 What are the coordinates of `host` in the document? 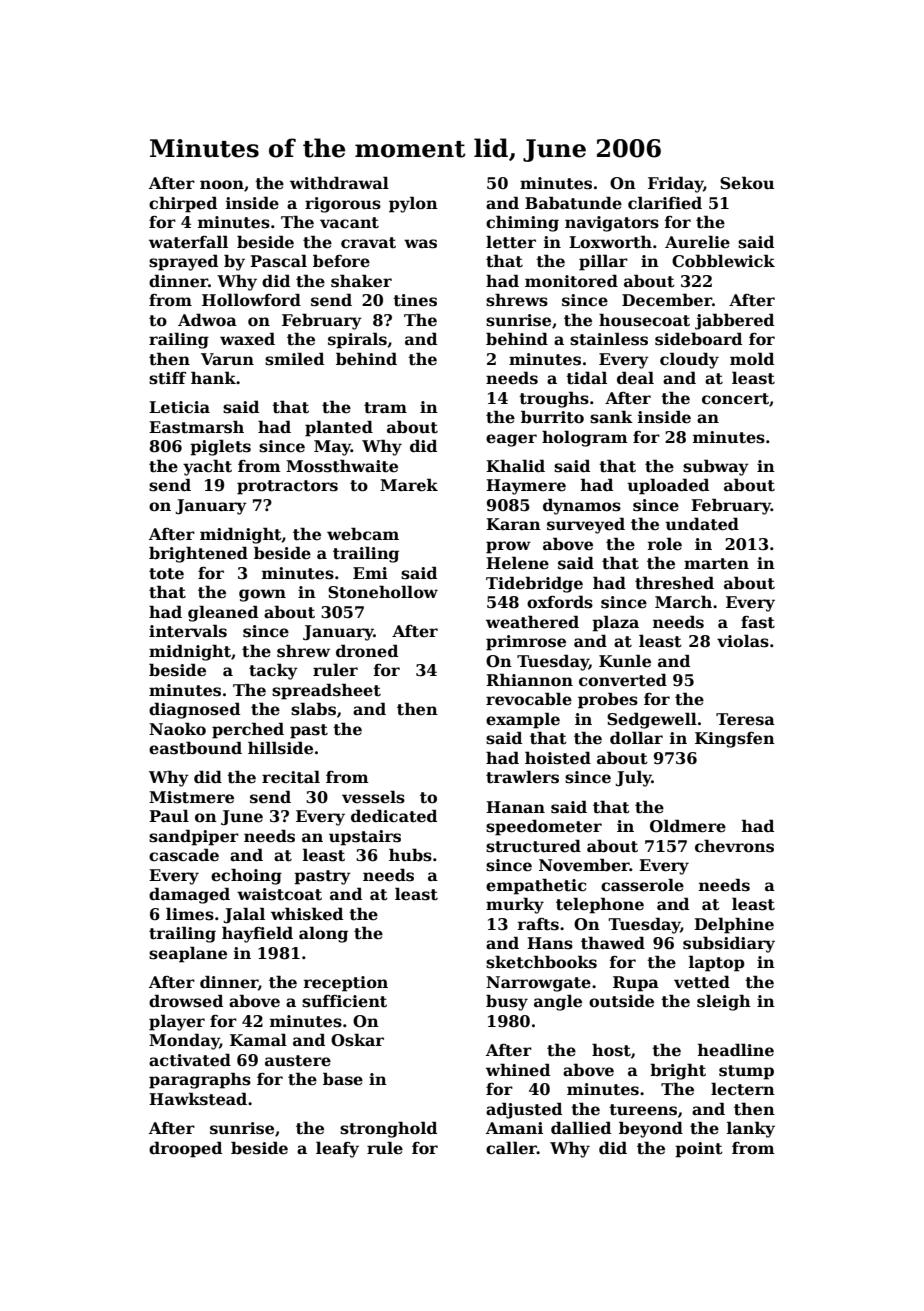 It's located at (611, 1050).
